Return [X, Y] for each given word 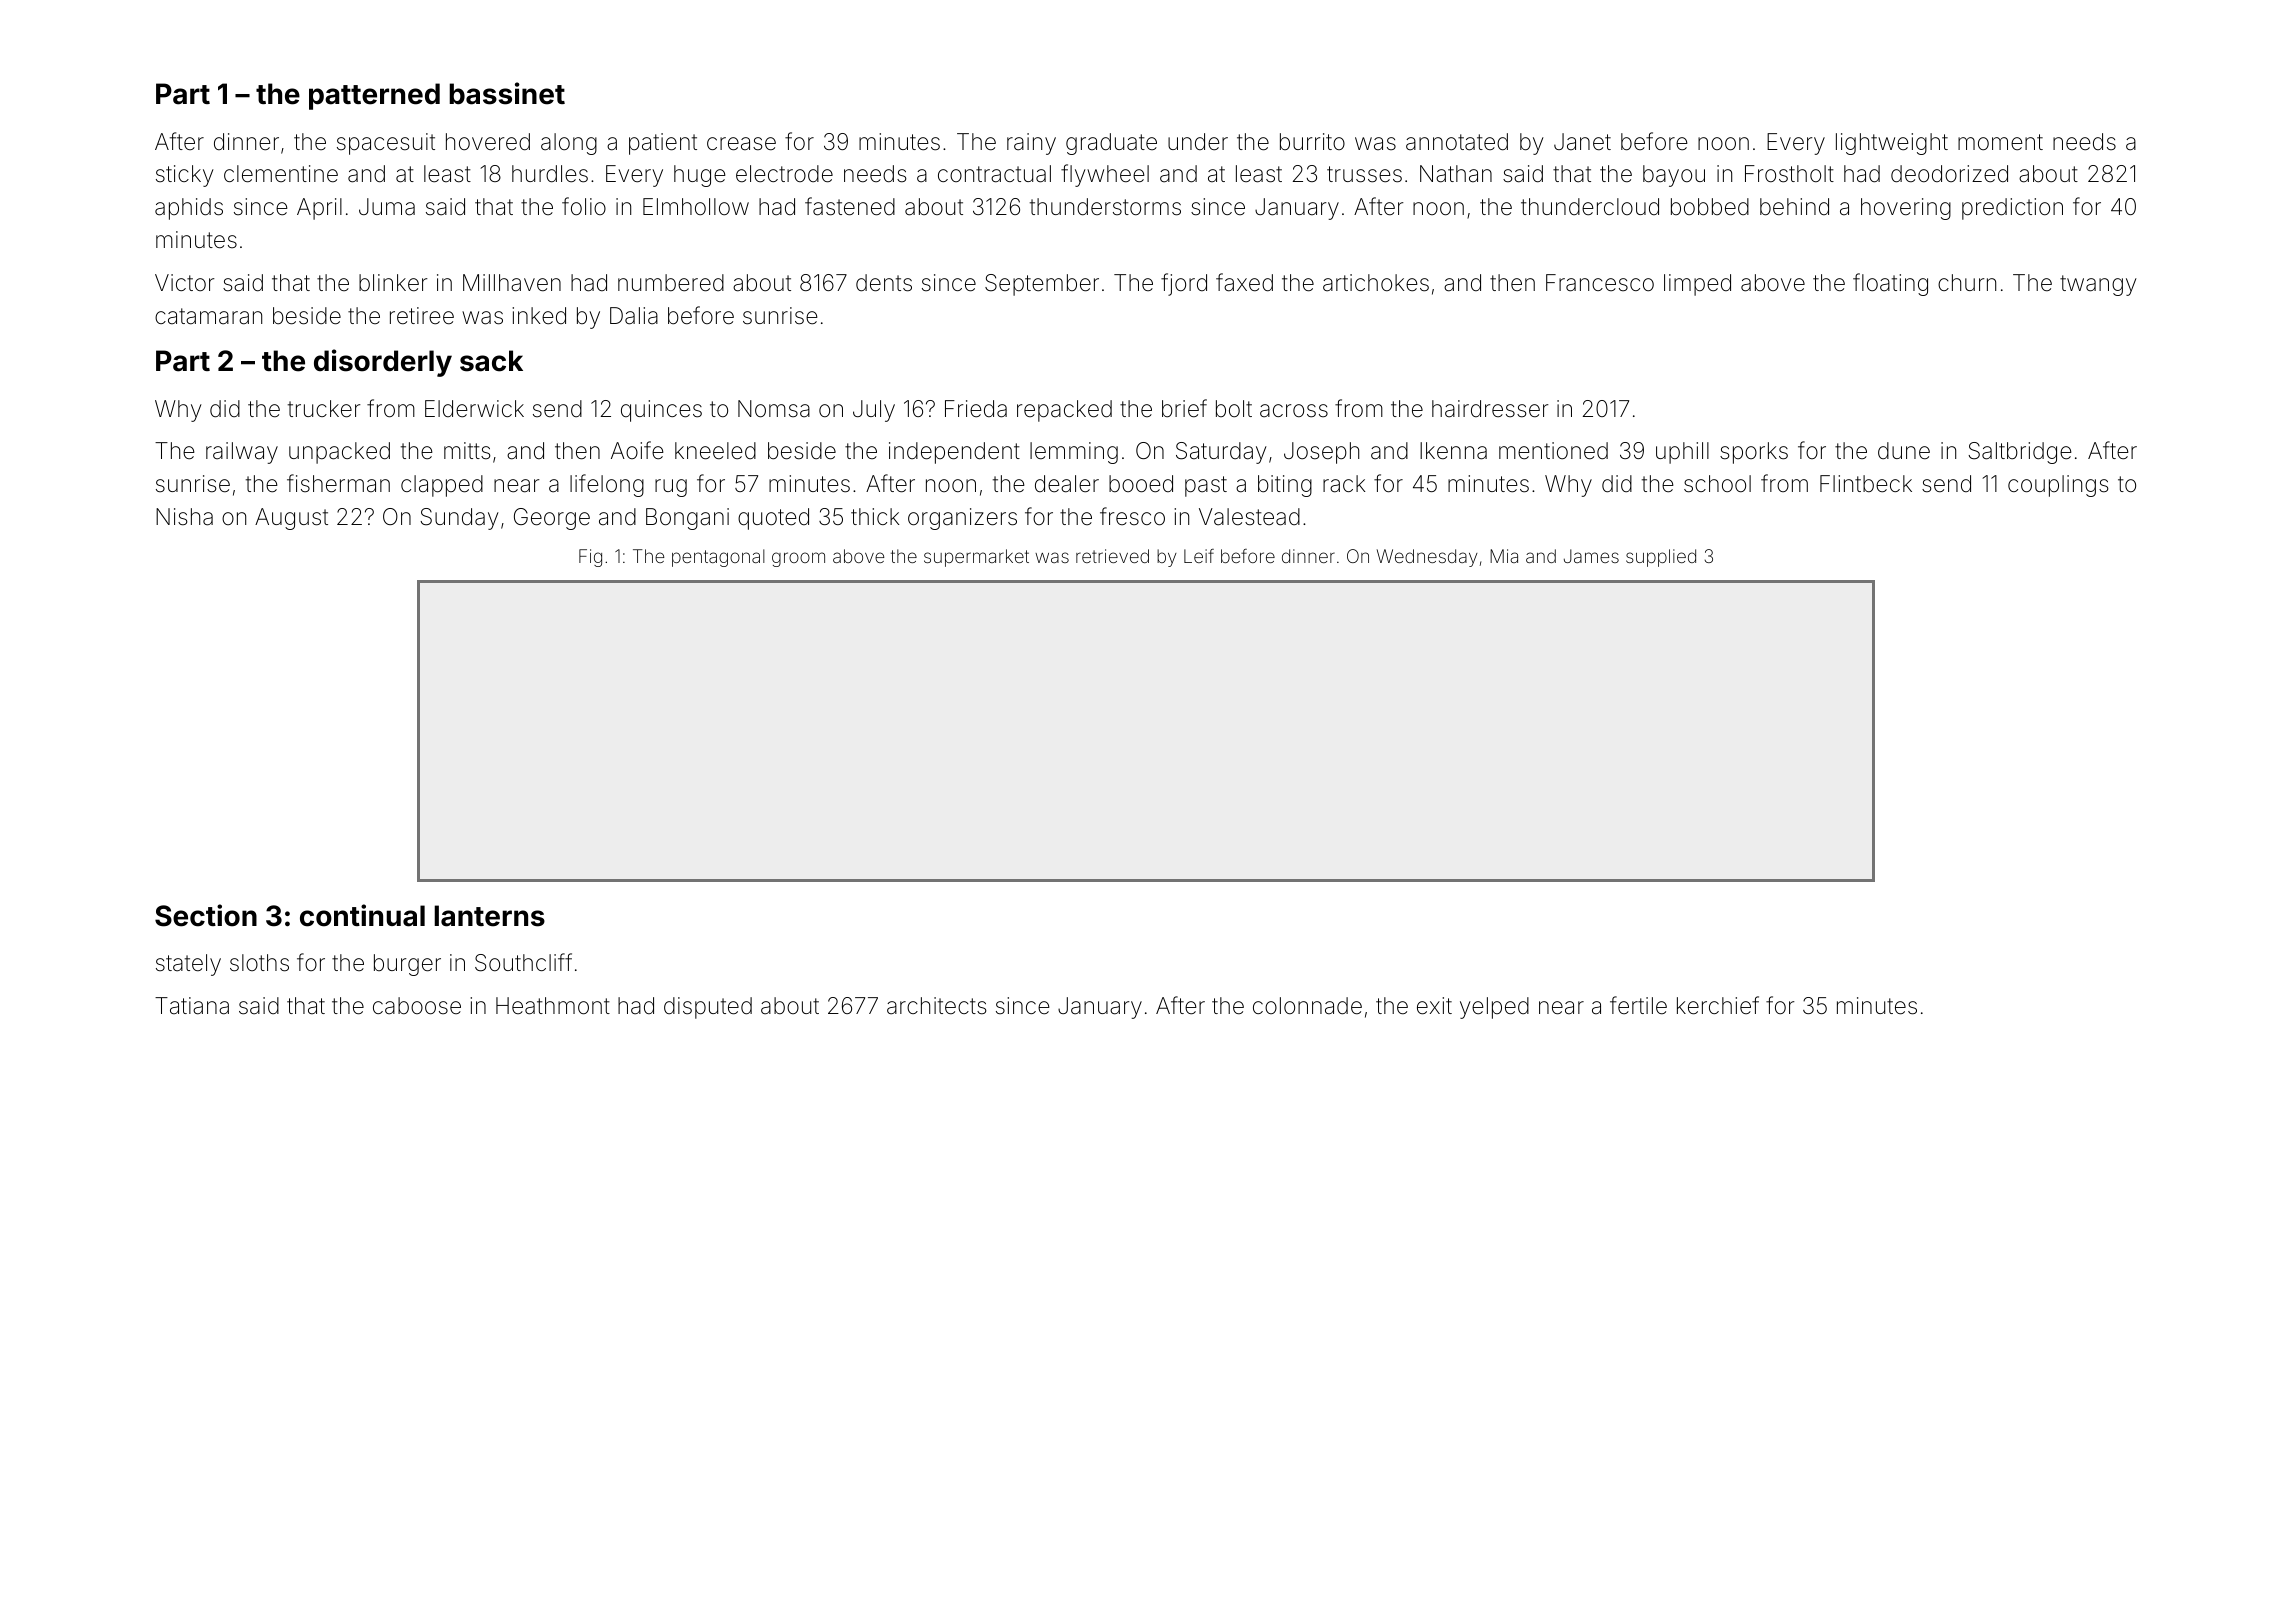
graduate [1111, 144]
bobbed [1710, 207]
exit [1434, 1006]
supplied [1661, 558]
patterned [374, 96]
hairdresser [1490, 409]
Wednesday [1427, 558]
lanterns [489, 916]
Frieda [976, 409]
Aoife [637, 450]
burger [407, 965]
